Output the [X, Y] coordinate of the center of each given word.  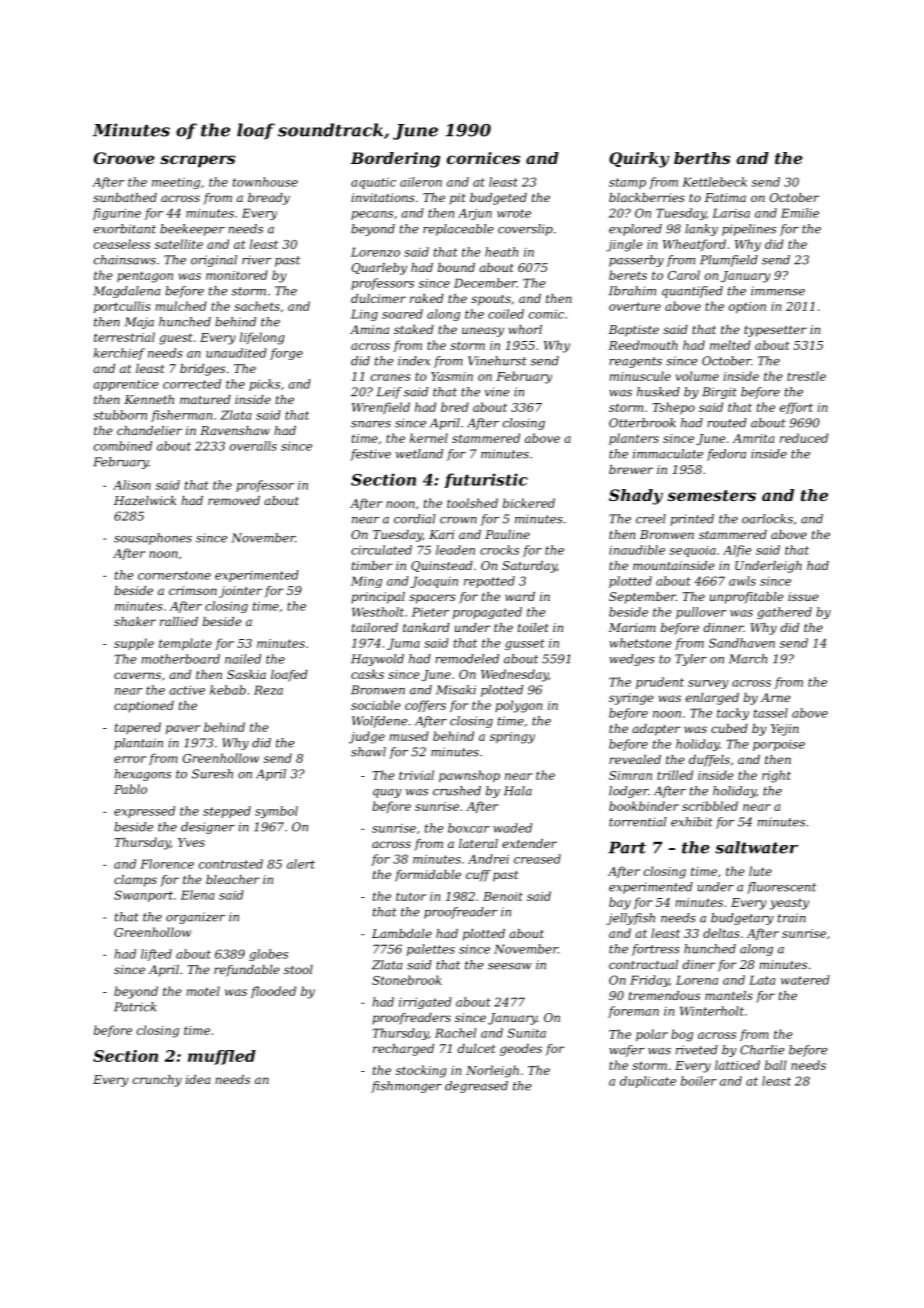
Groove [124, 158]
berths [702, 158]
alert [301, 864]
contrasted [231, 864]
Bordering [395, 160]
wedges [632, 660]
